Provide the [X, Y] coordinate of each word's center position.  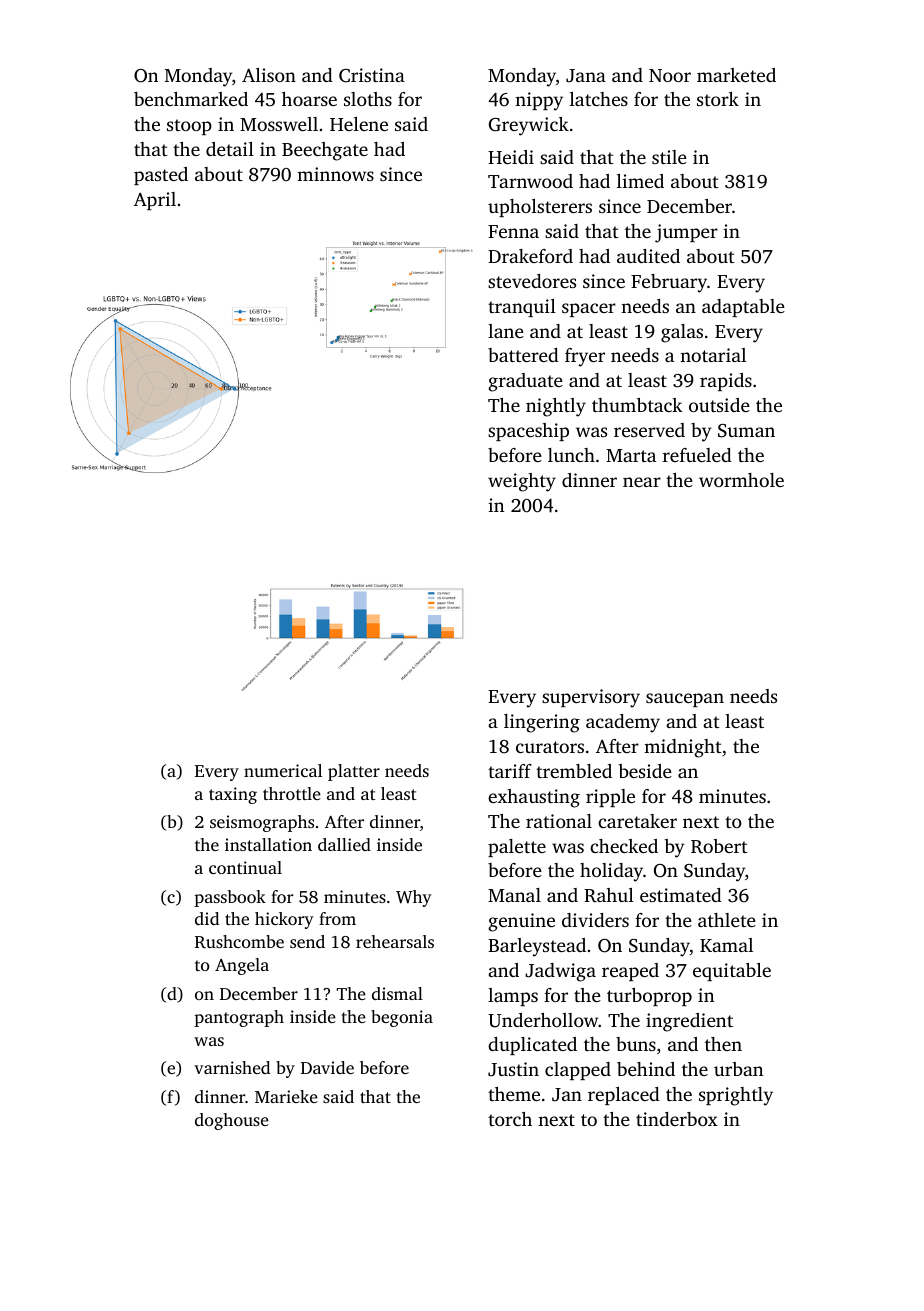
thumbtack [637, 405]
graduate [525, 382]
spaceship [528, 432]
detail [230, 149]
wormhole [741, 480]
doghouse [232, 1121]
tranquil [522, 308]
